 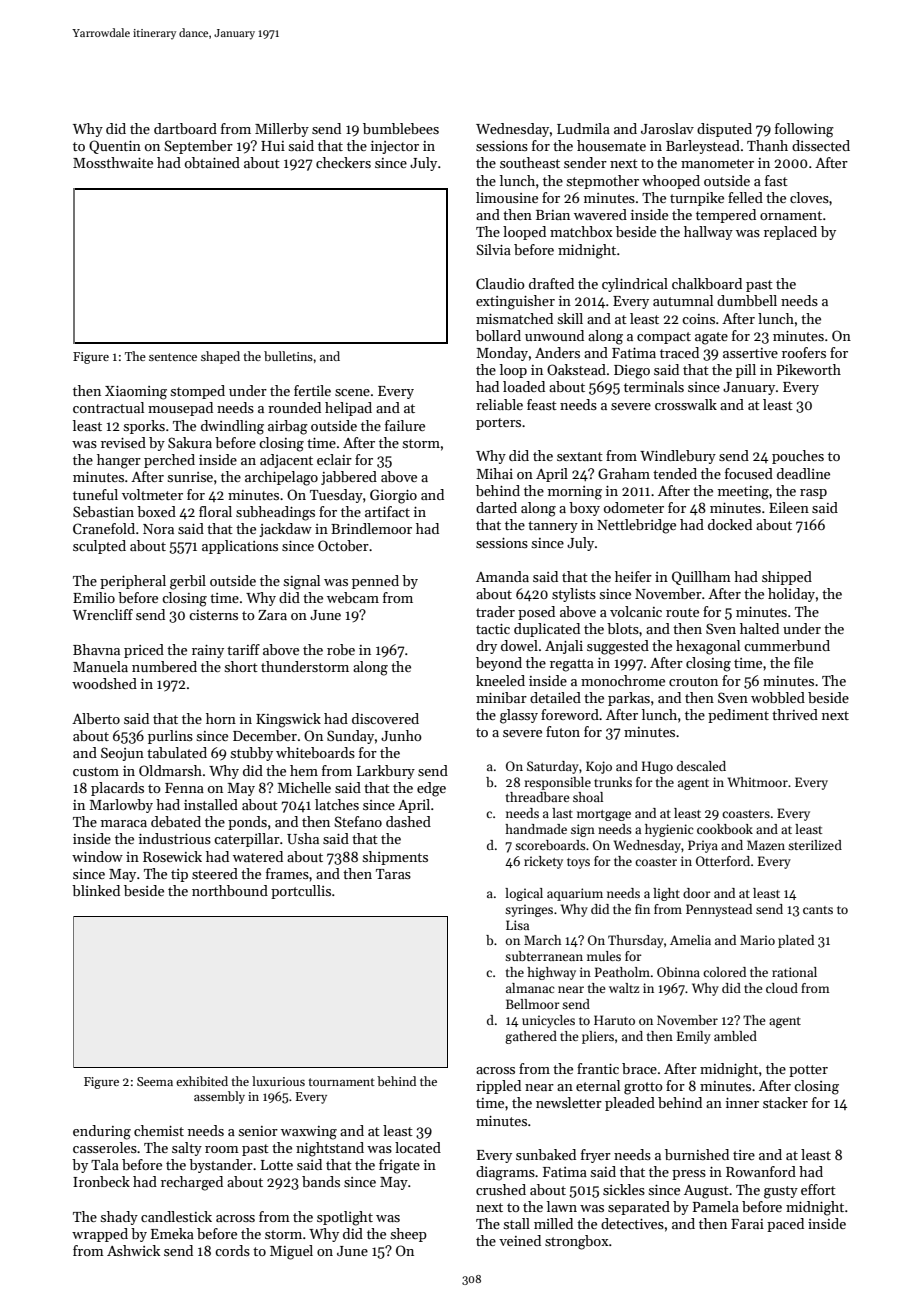 What do you see at coordinates (247, 823) in the page?
I see `ponds` at bounding box center [247, 823].
